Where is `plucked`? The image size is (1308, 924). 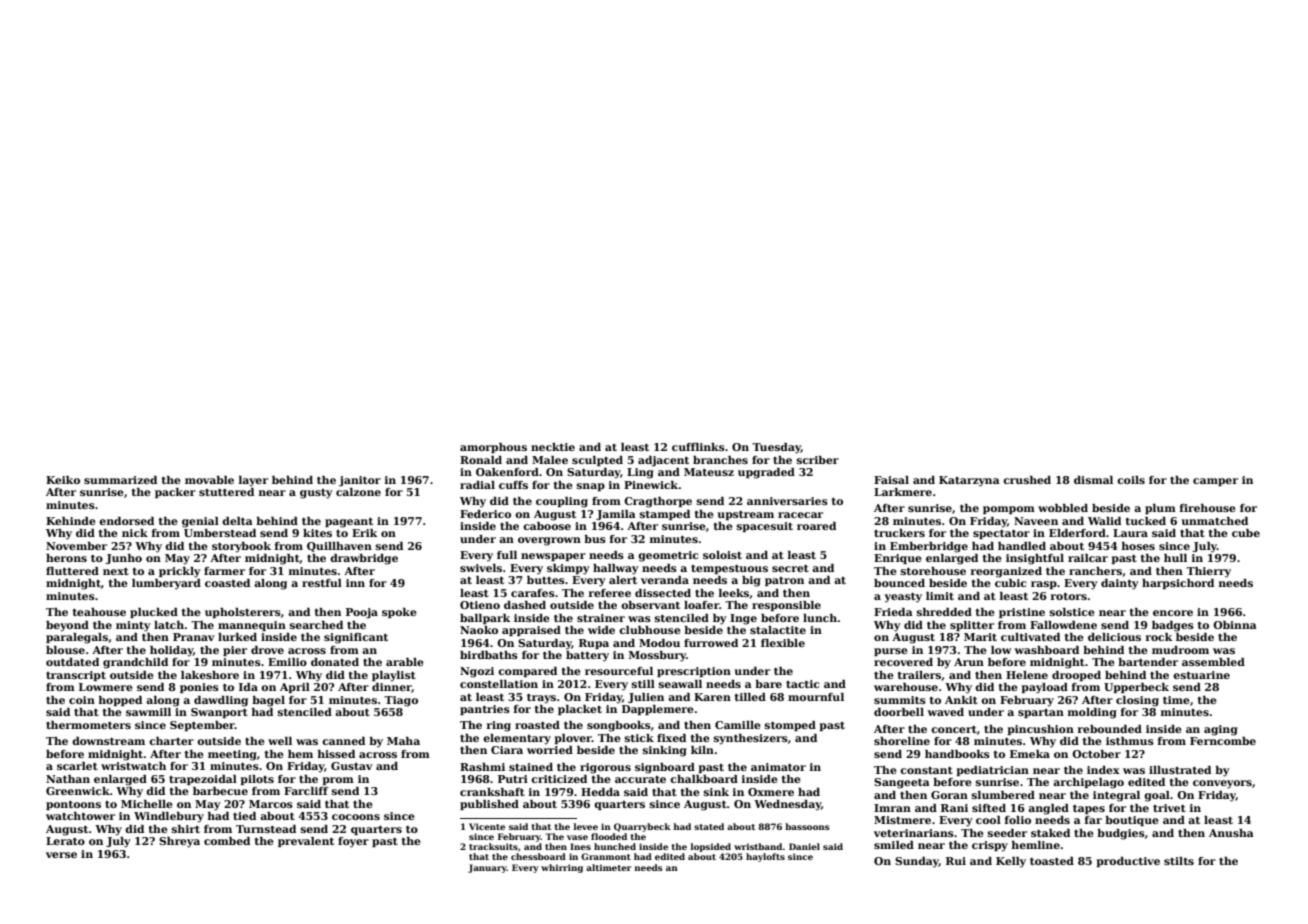 plucked is located at coordinates (154, 613).
